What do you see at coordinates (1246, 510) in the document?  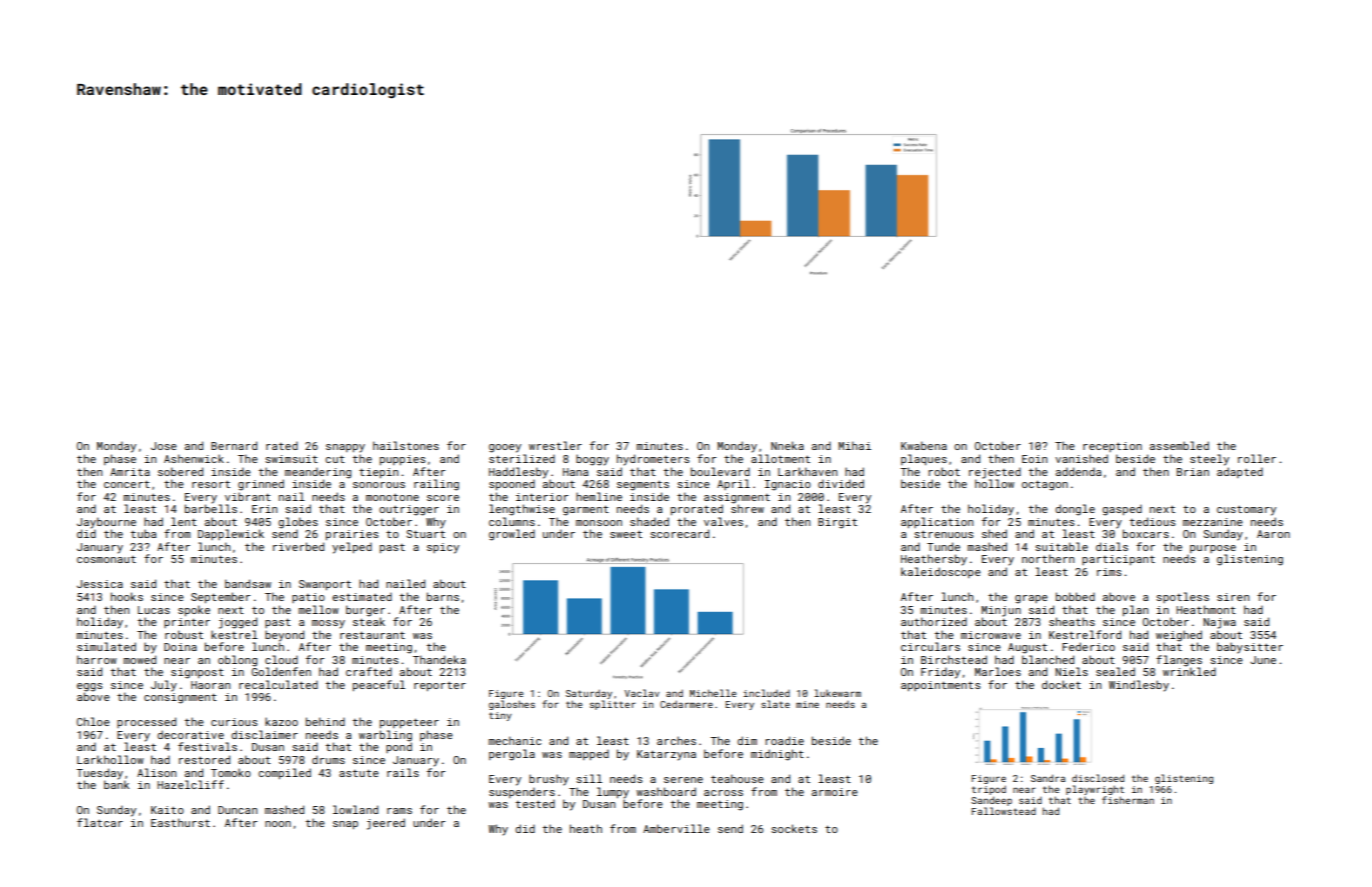 I see `customary` at bounding box center [1246, 510].
